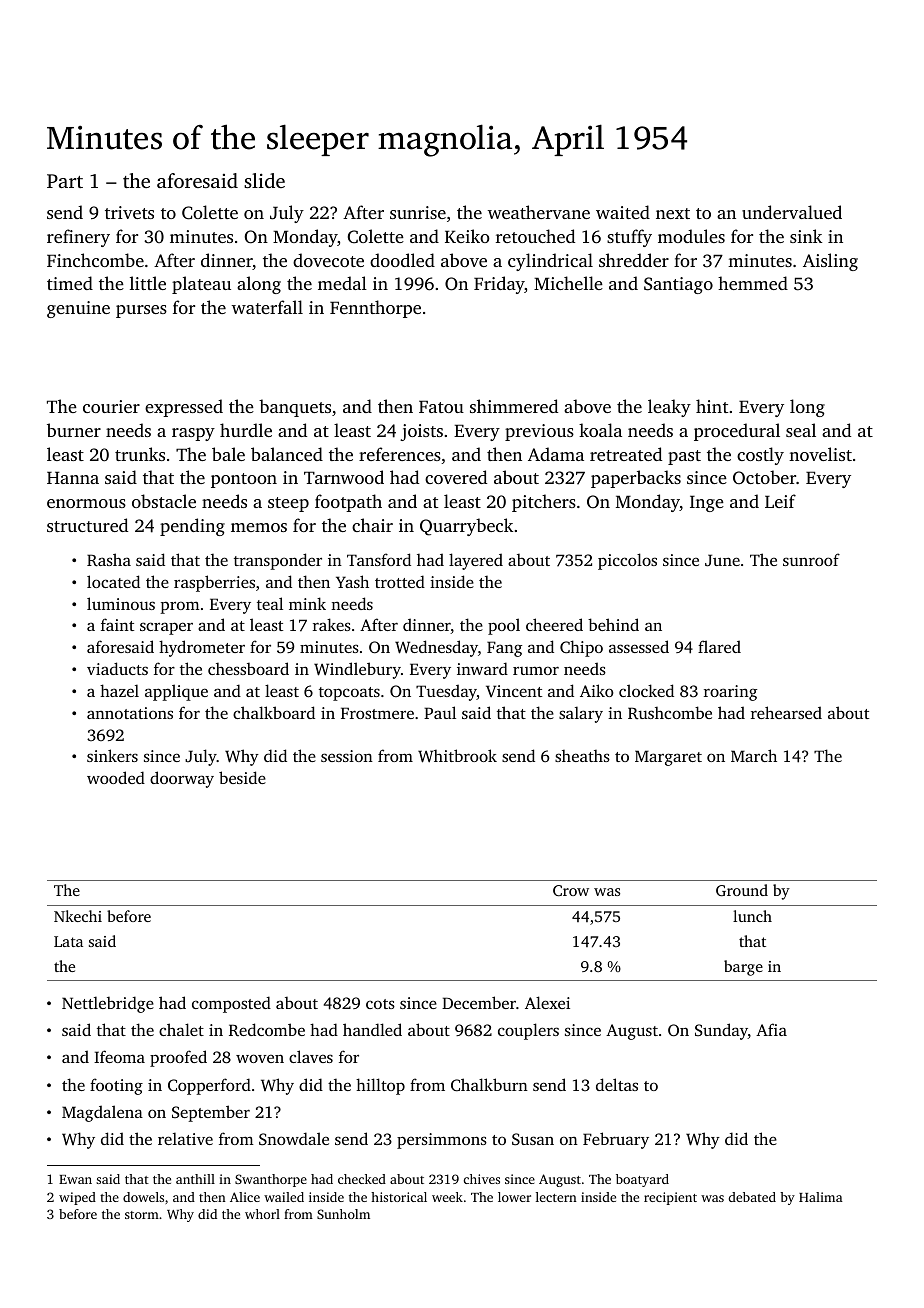  What do you see at coordinates (209, 1086) in the page?
I see `Copperford` at bounding box center [209, 1086].
